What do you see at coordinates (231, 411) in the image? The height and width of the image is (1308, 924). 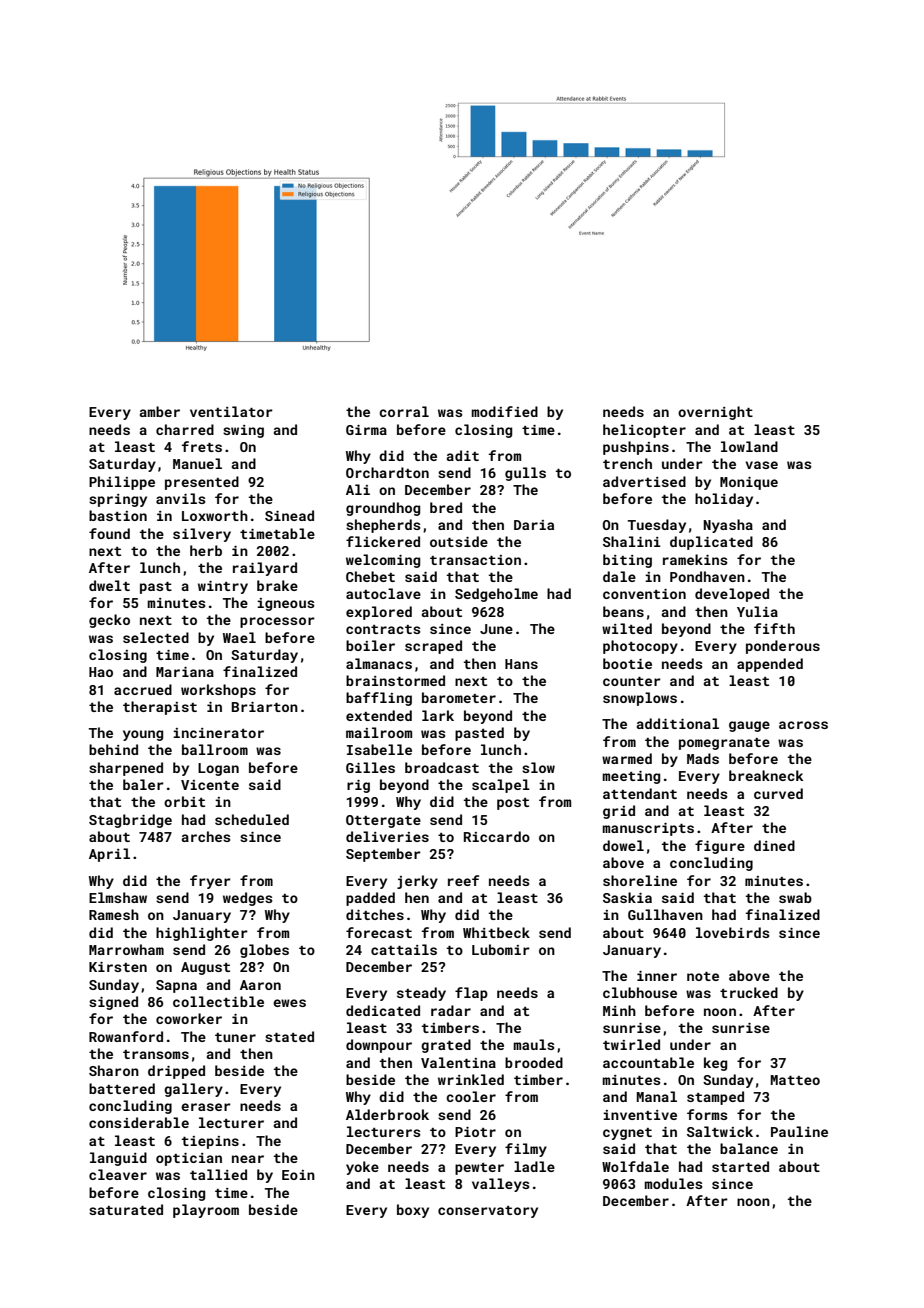 I see `ventilator` at bounding box center [231, 411].
